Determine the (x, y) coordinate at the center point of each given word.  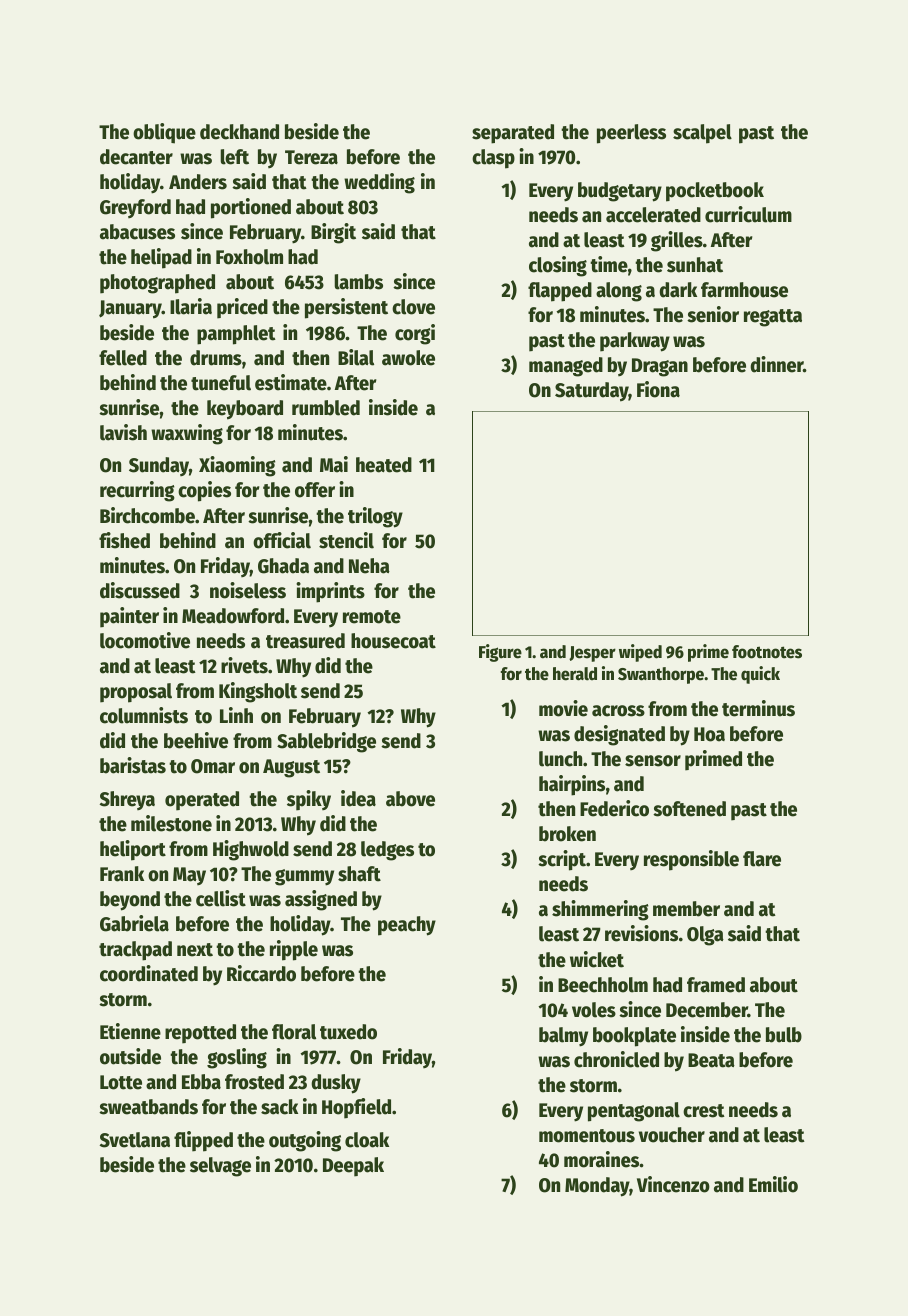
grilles (677, 241)
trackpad (135, 951)
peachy (407, 926)
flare (762, 859)
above (410, 799)
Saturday (592, 392)
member (686, 909)
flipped (203, 1141)
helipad (161, 258)
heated (384, 465)
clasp (493, 159)
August (291, 768)
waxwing (187, 434)
